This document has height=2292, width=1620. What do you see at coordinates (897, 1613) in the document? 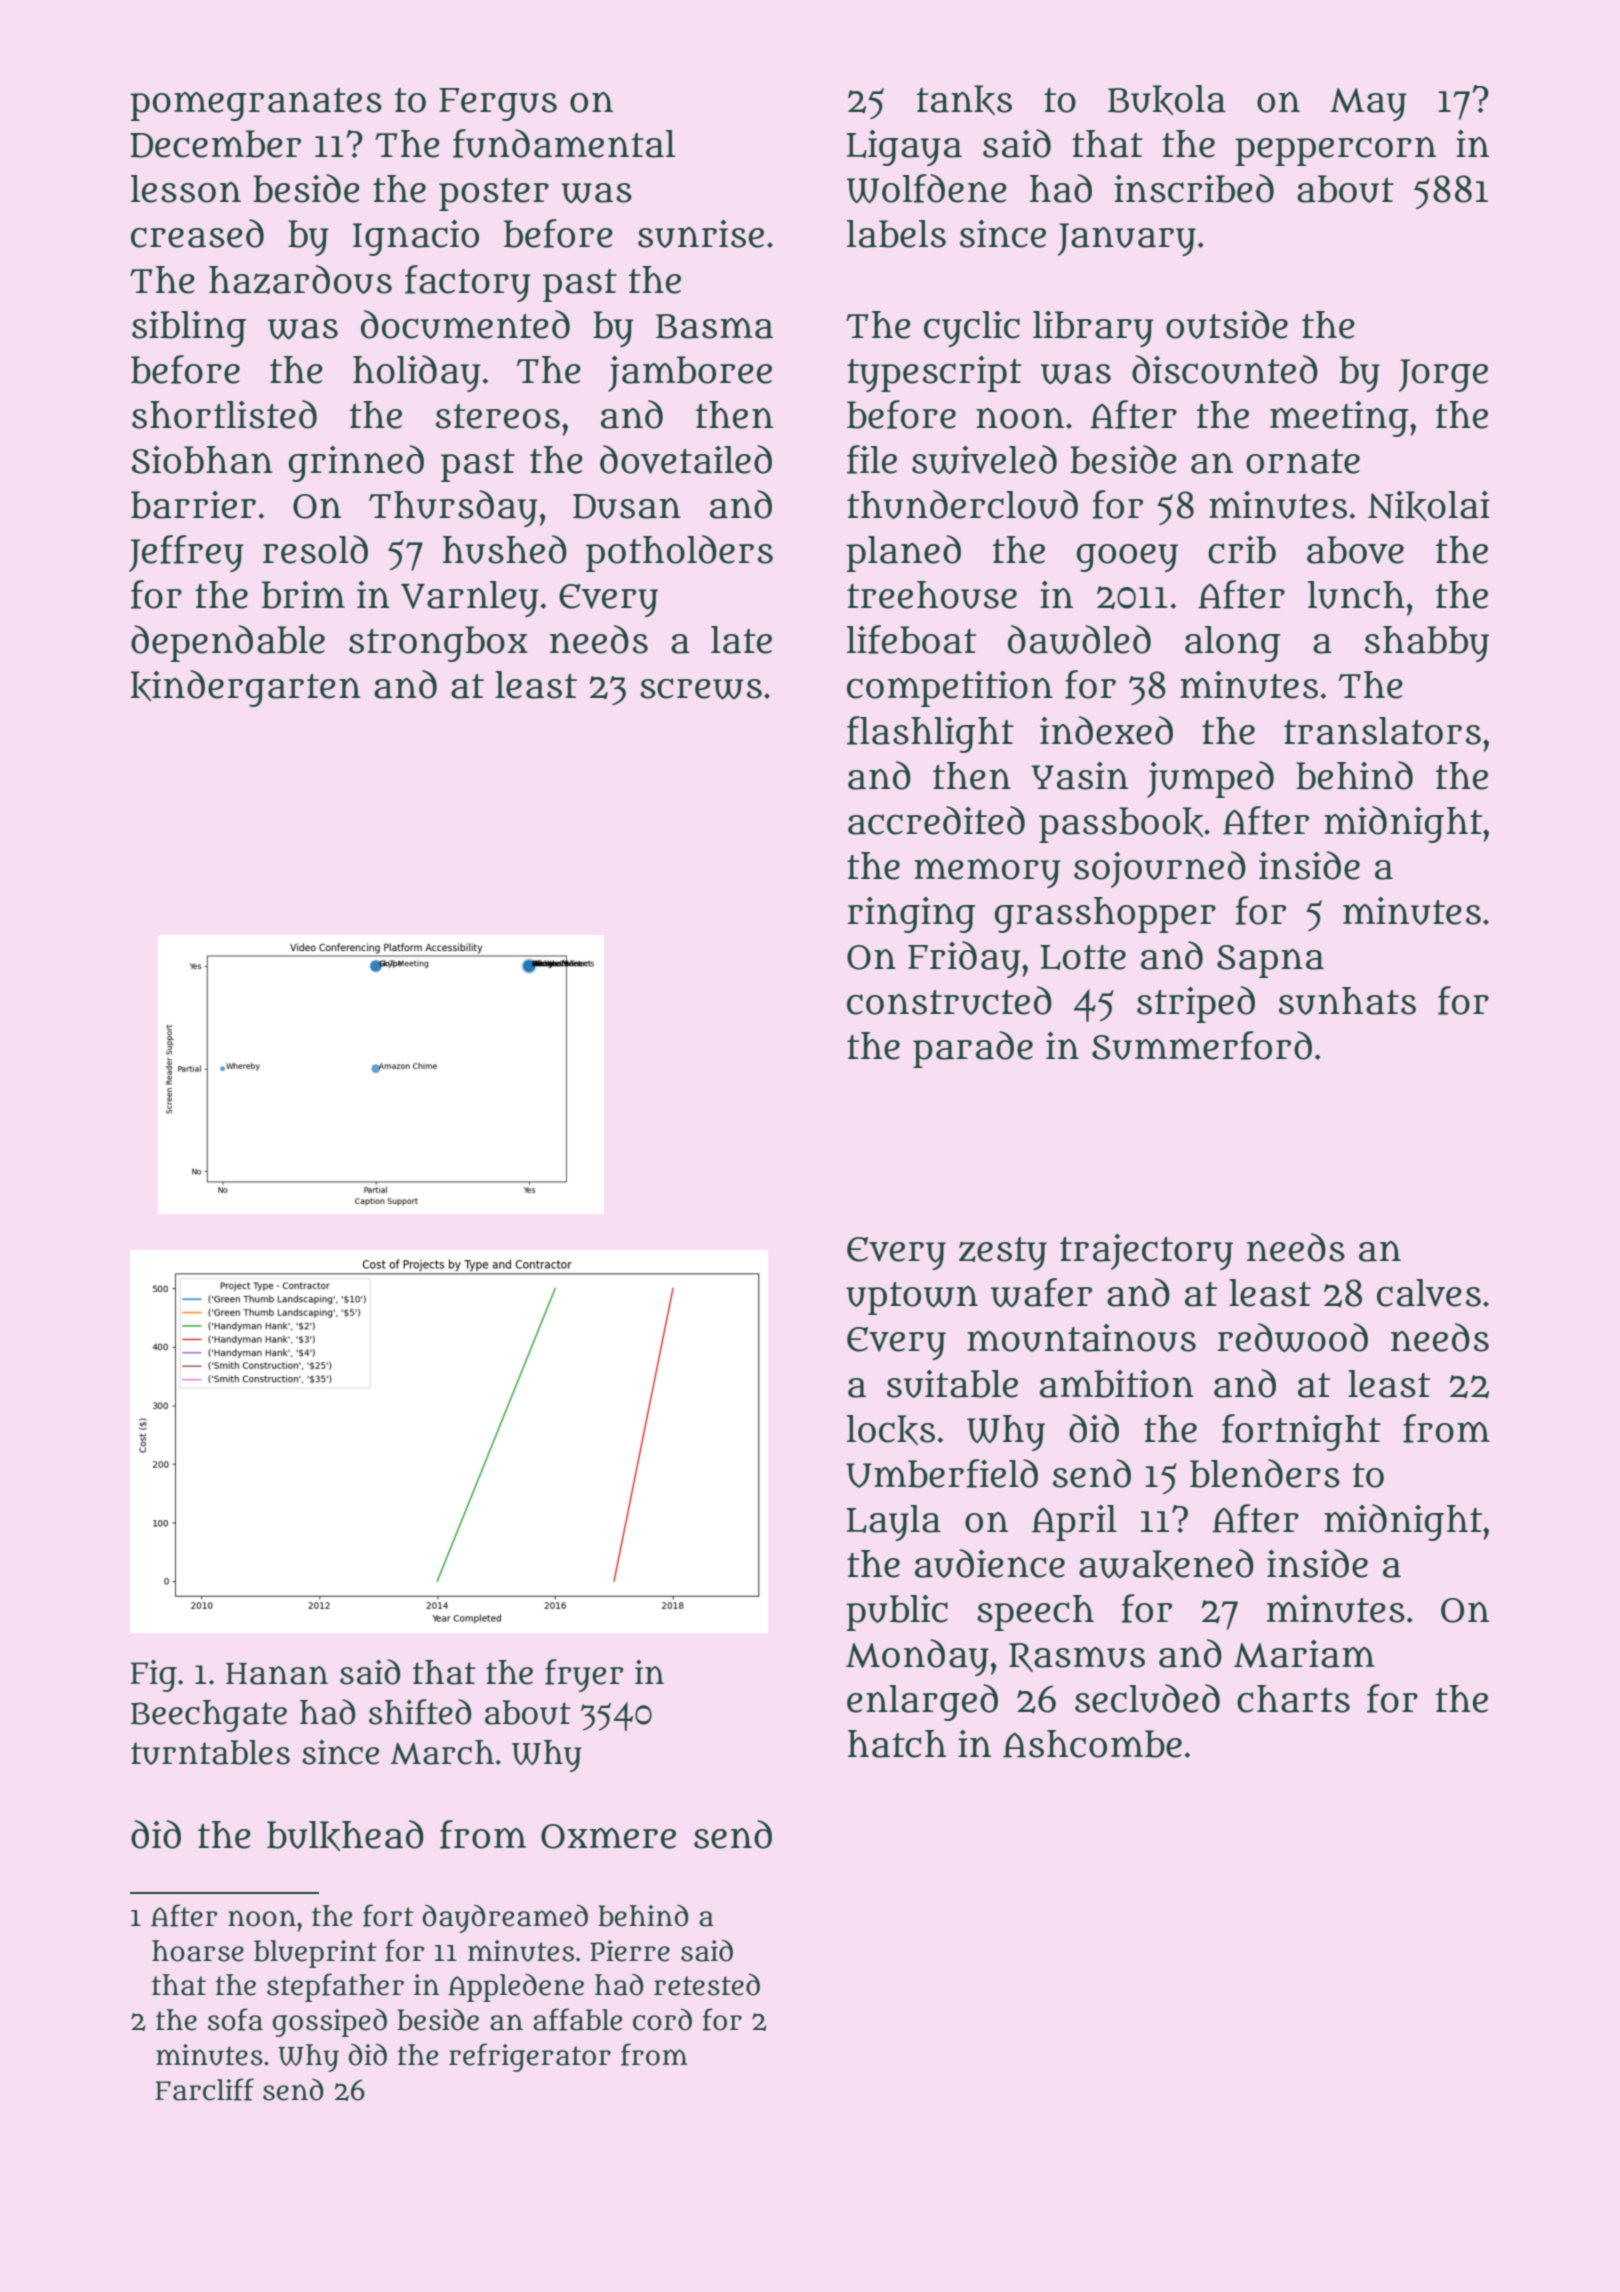
I see `public` at bounding box center [897, 1613].
